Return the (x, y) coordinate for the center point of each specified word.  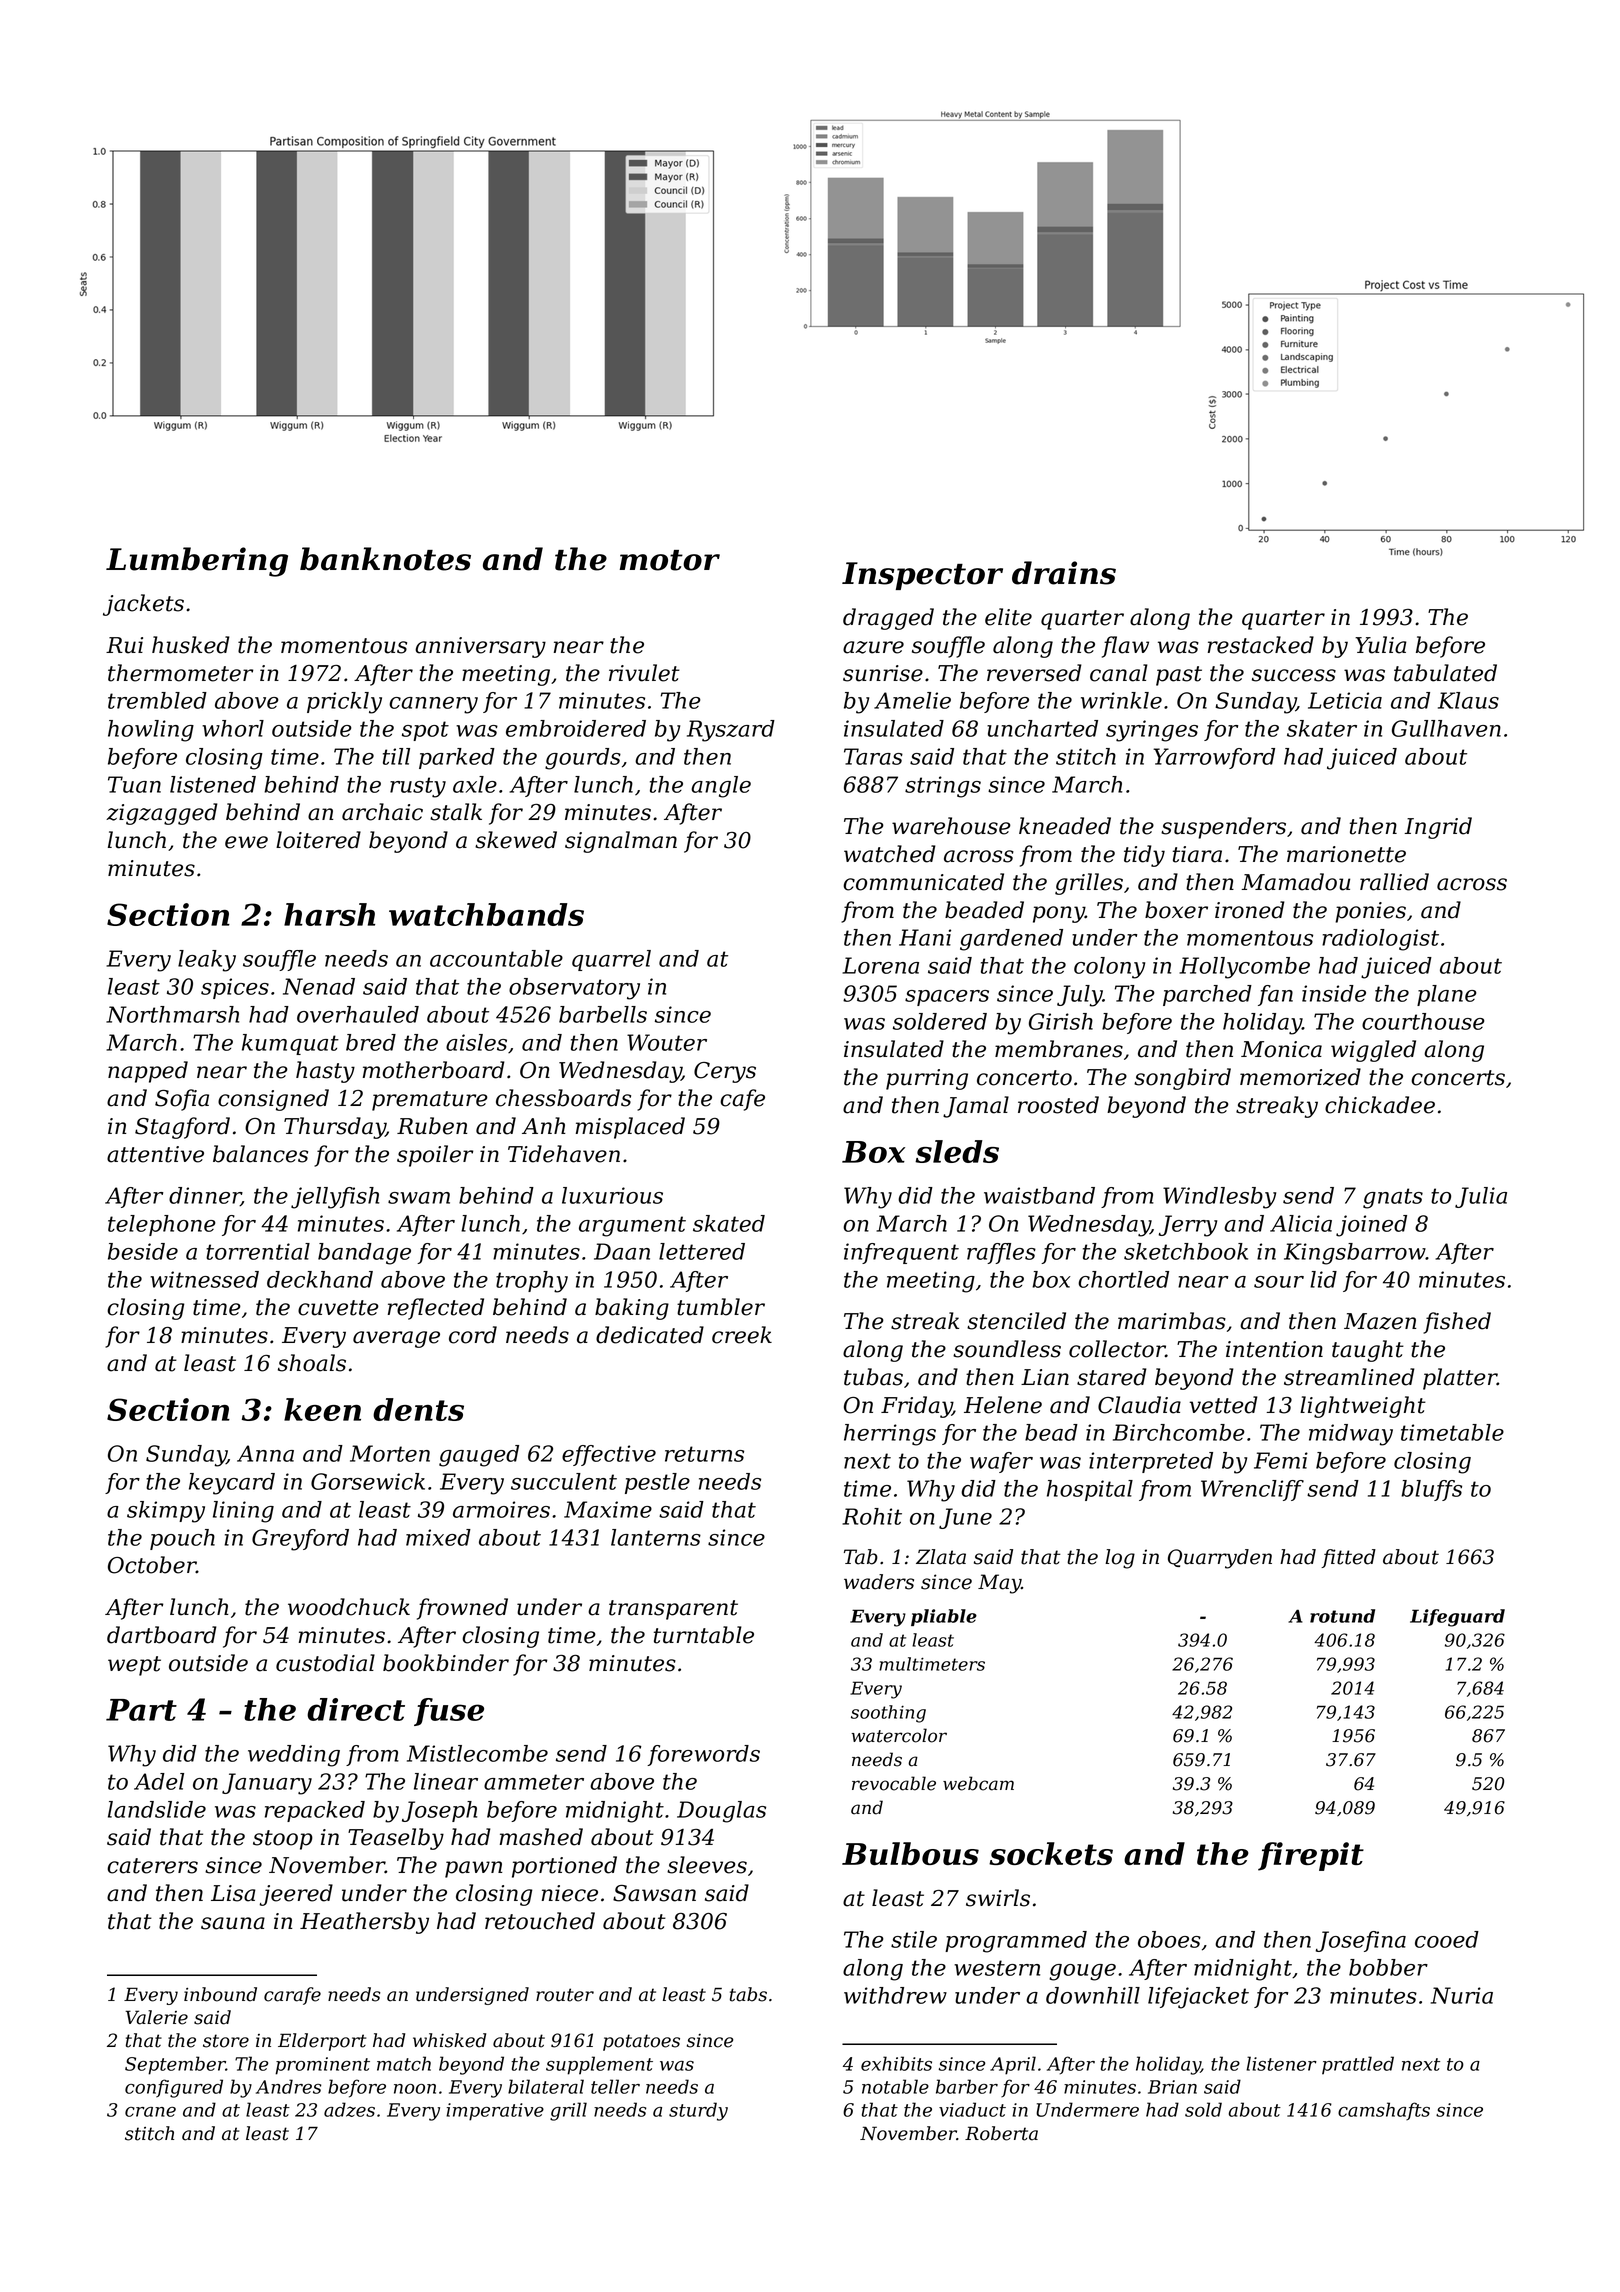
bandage (364, 1254)
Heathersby (364, 1923)
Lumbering (197, 562)
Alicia (1301, 1223)
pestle (657, 1483)
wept (134, 1666)
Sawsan (654, 1893)
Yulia (1381, 645)
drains (1064, 573)
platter (1460, 1379)
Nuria (1462, 1995)
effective (609, 1455)
